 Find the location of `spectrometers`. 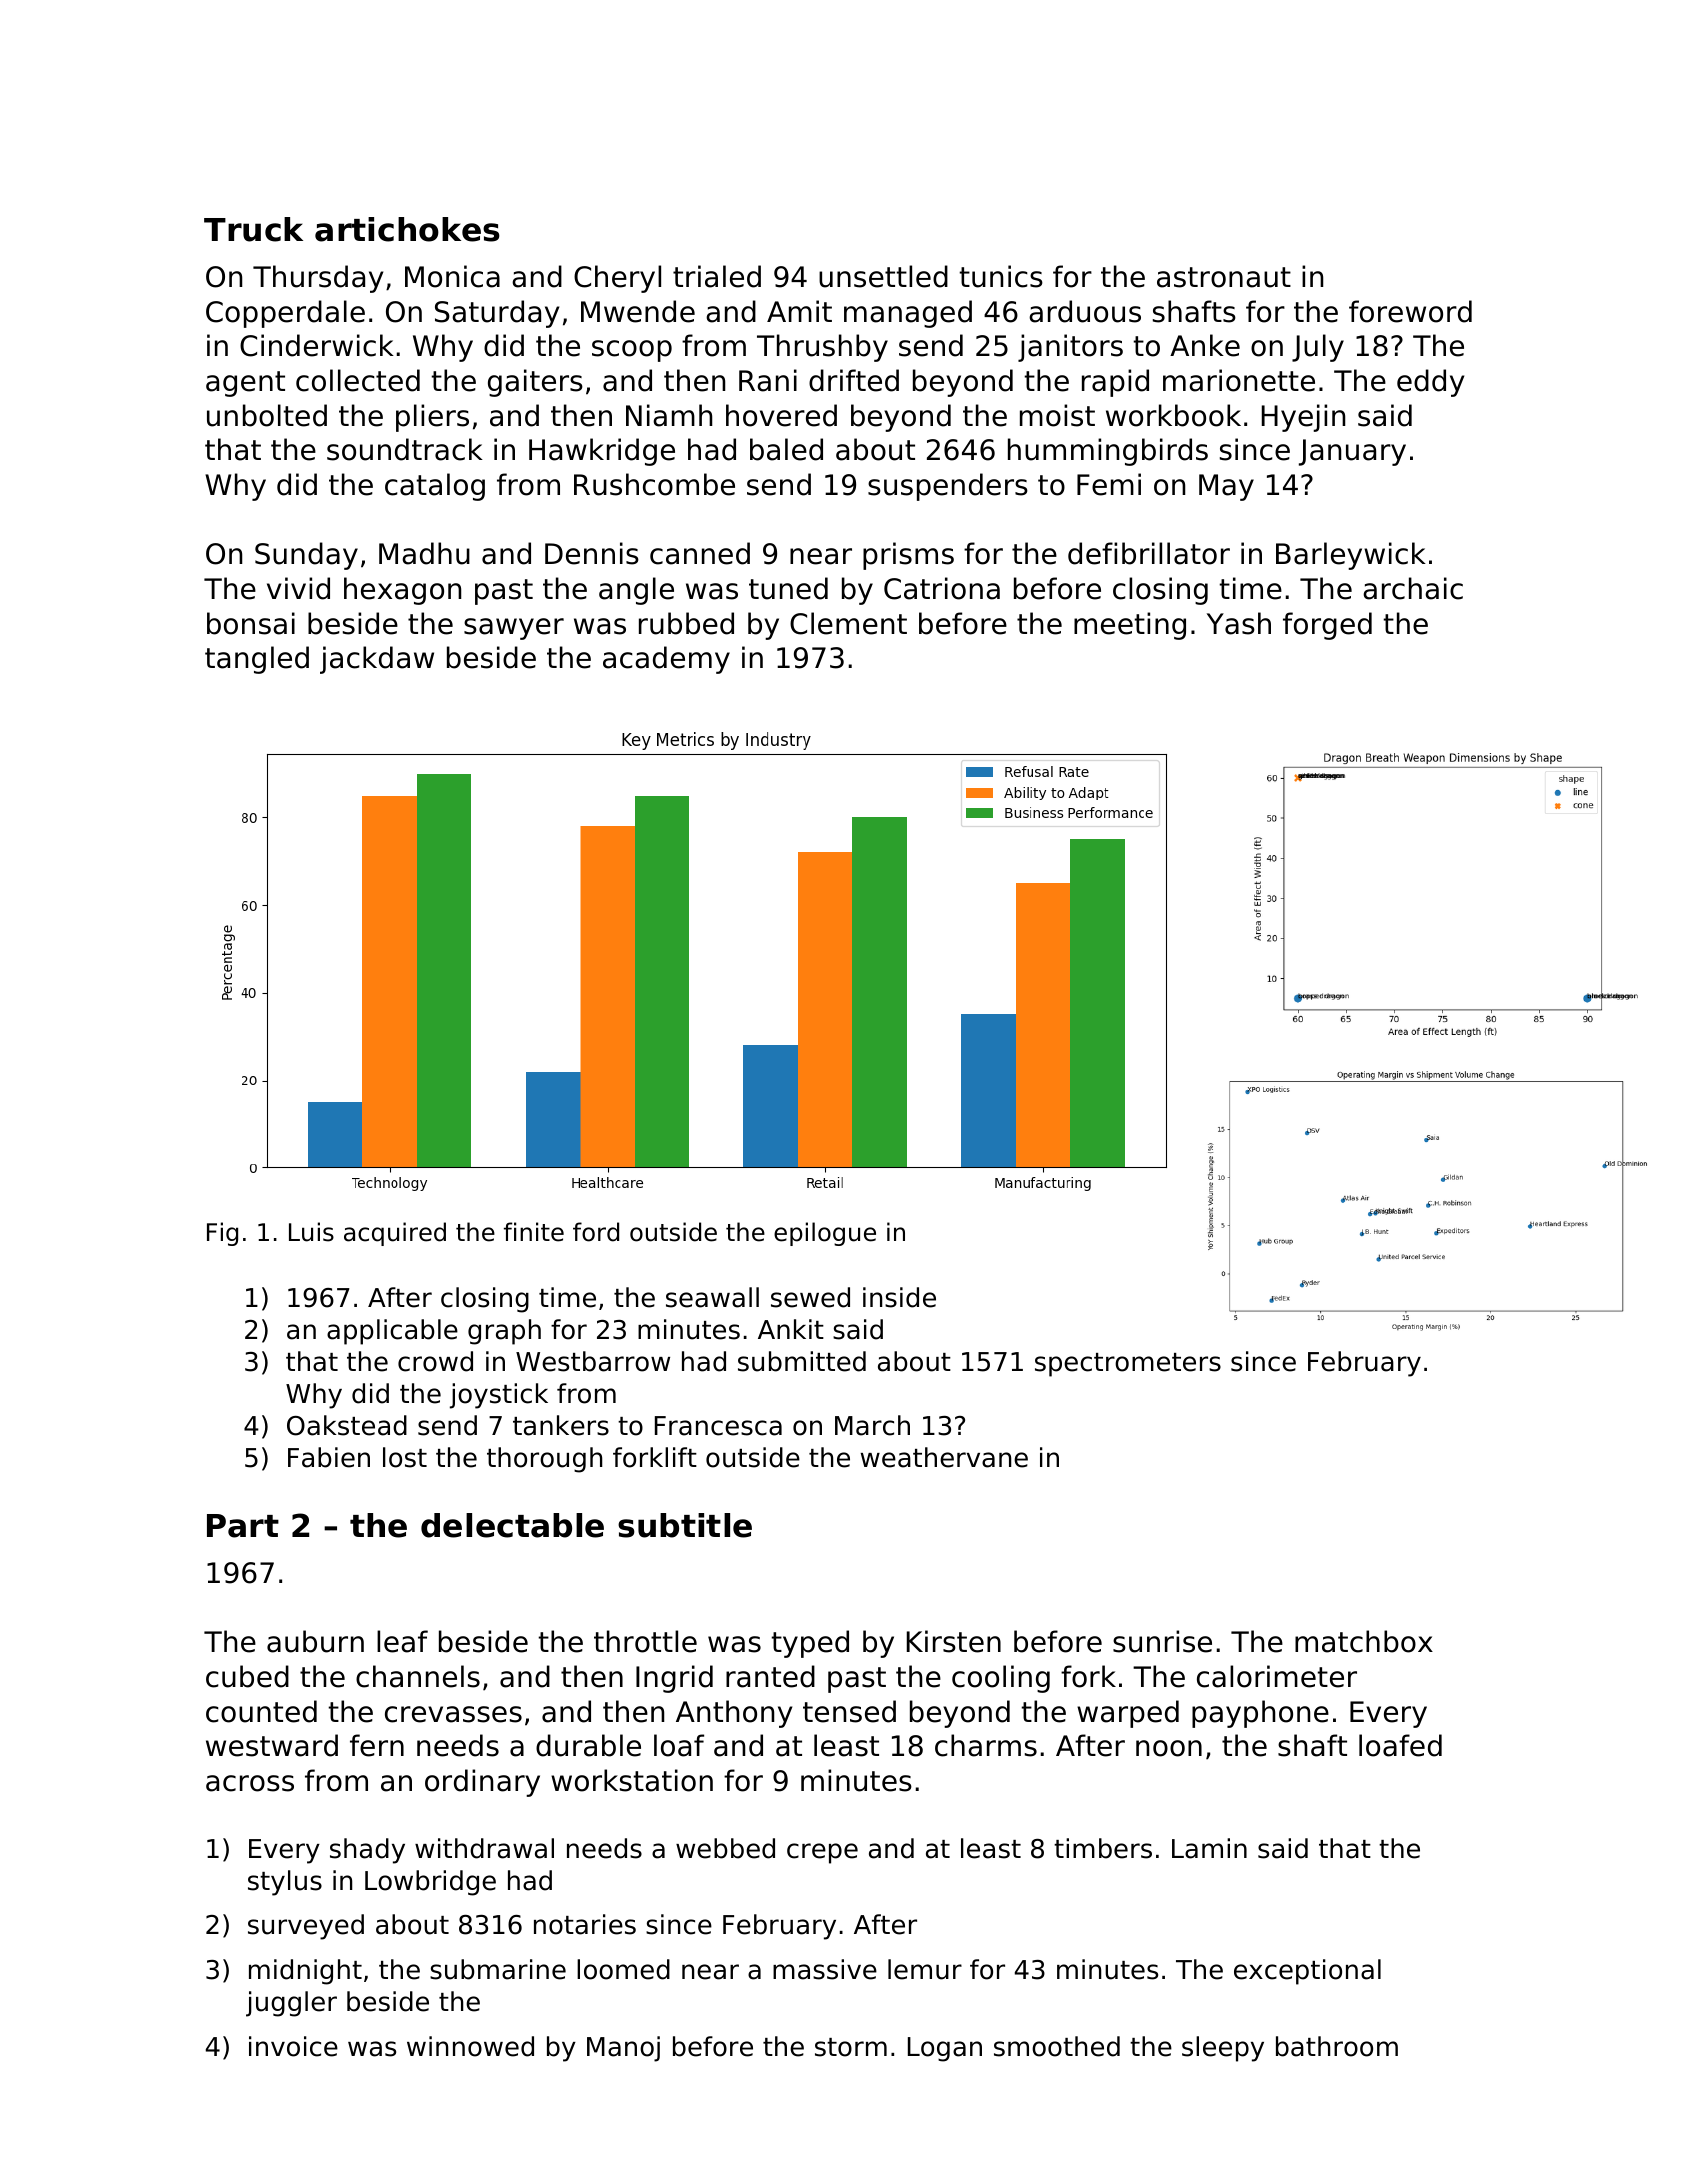

spectrometers is located at coordinates (1128, 1365).
